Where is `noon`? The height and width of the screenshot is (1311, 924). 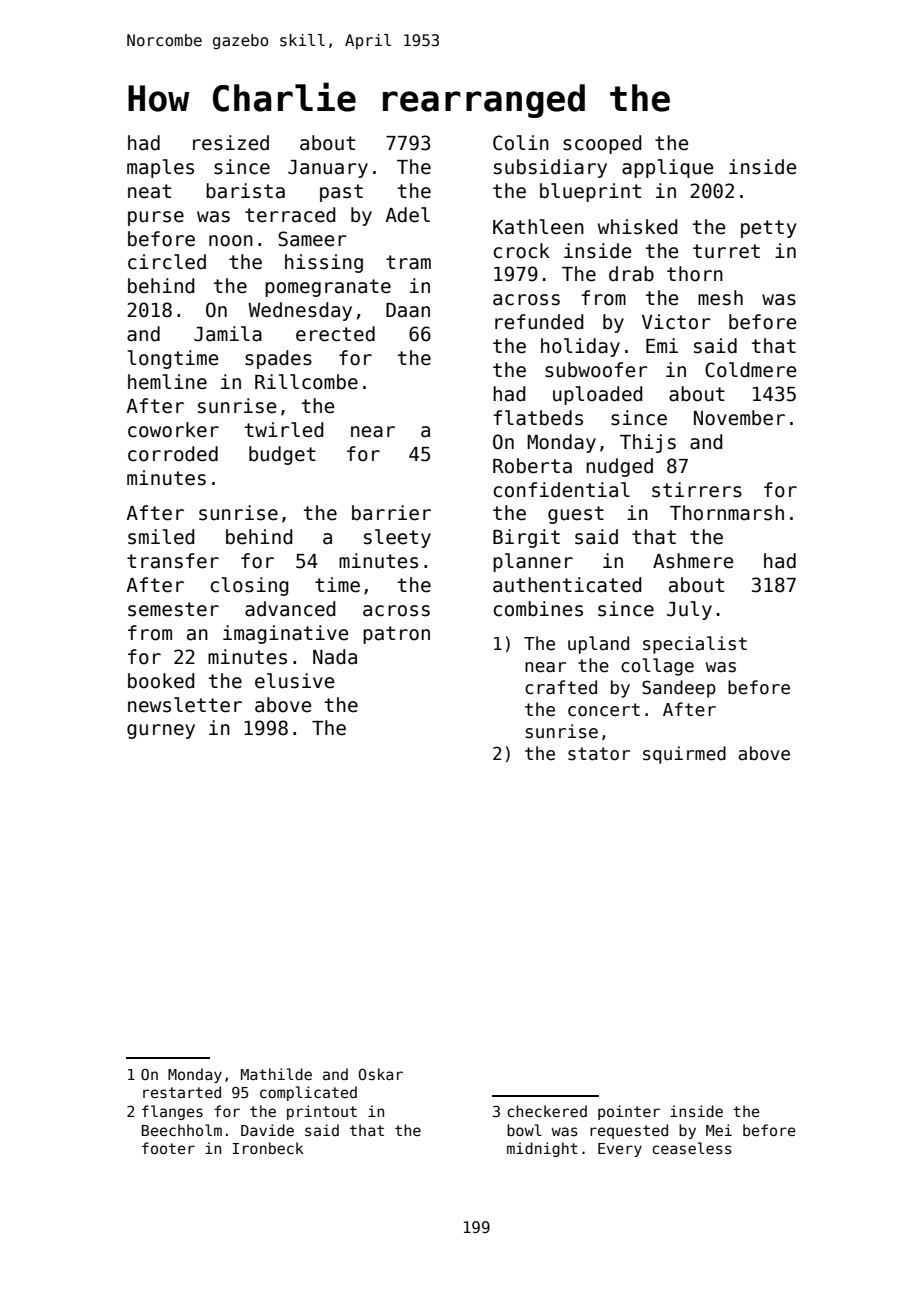
noon is located at coordinates (231, 241).
